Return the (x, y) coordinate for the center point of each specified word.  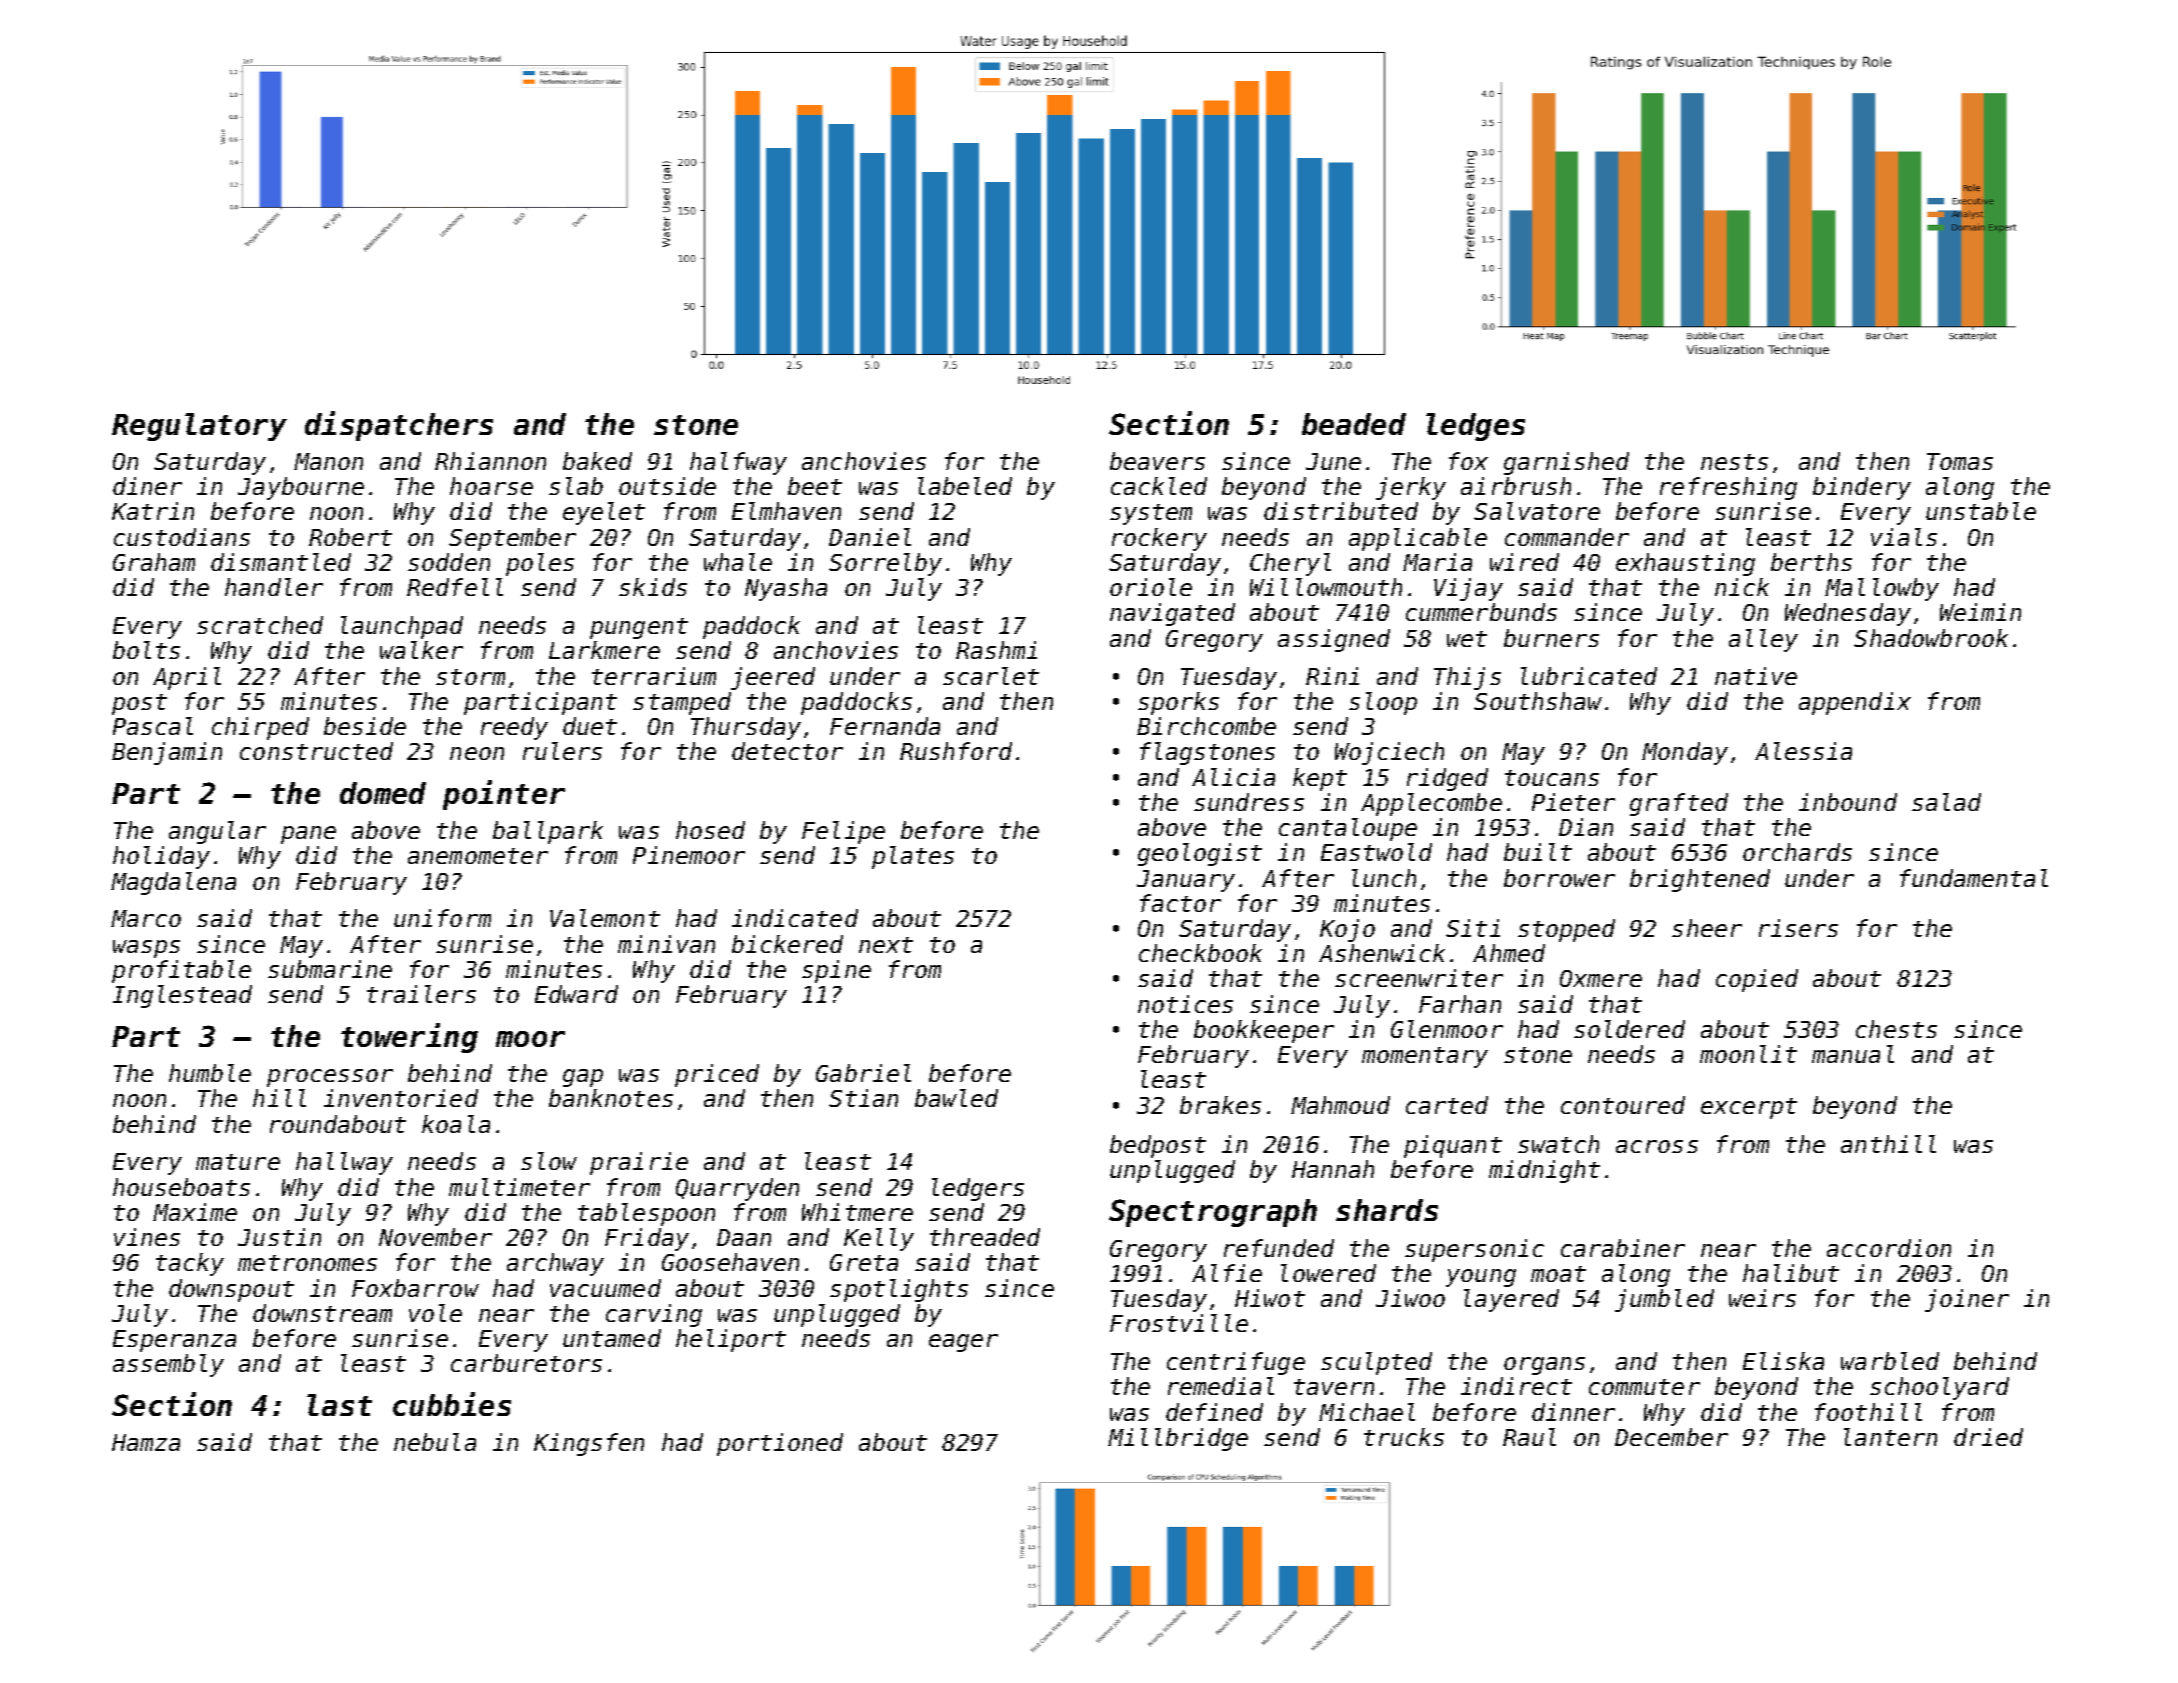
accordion (1889, 1248)
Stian (863, 1098)
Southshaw (1538, 701)
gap (583, 1078)
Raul (1529, 1437)
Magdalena (173, 883)
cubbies (452, 1404)
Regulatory (199, 427)
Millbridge (1178, 1439)
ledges (1475, 427)
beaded (1354, 424)
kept (1320, 779)
